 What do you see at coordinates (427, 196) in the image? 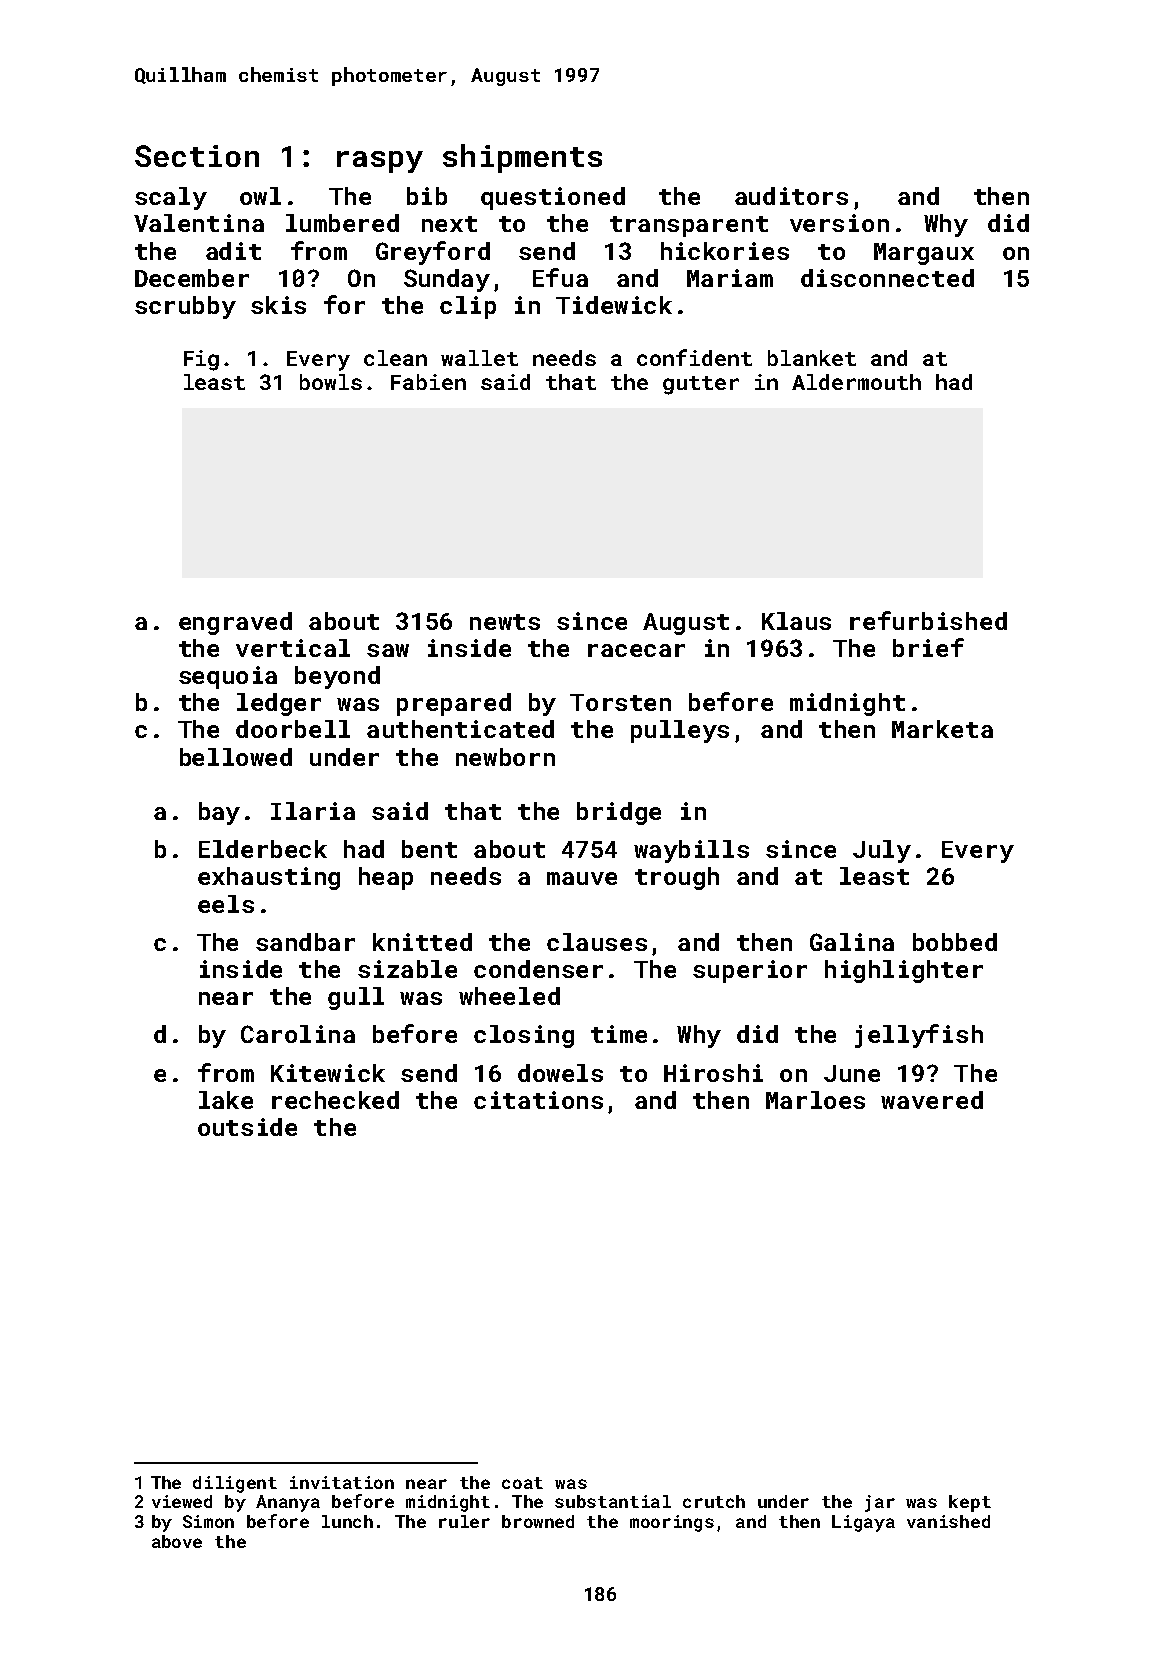
I see `bib` at bounding box center [427, 196].
